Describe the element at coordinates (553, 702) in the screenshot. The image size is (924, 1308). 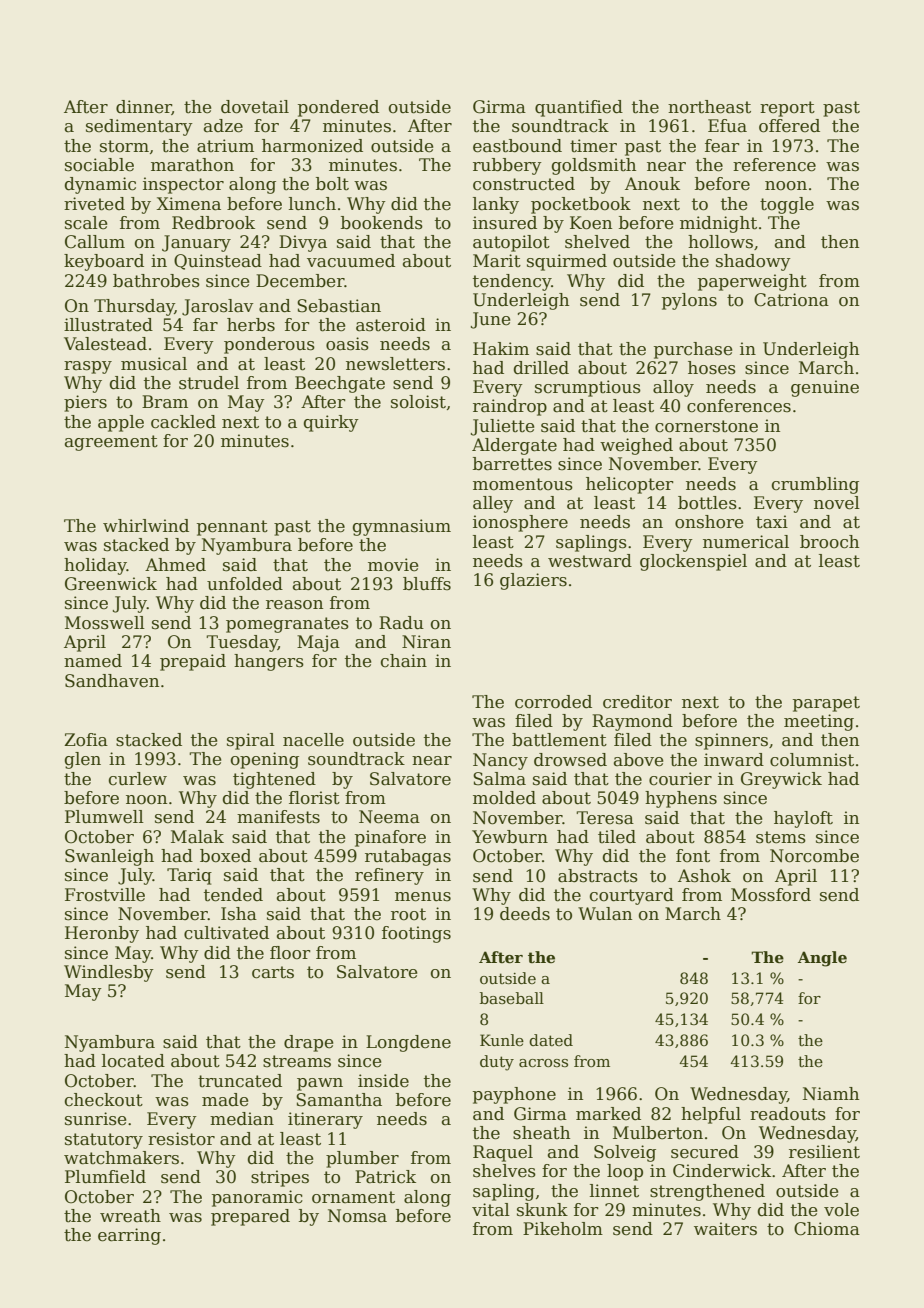
I see `corroded` at that location.
